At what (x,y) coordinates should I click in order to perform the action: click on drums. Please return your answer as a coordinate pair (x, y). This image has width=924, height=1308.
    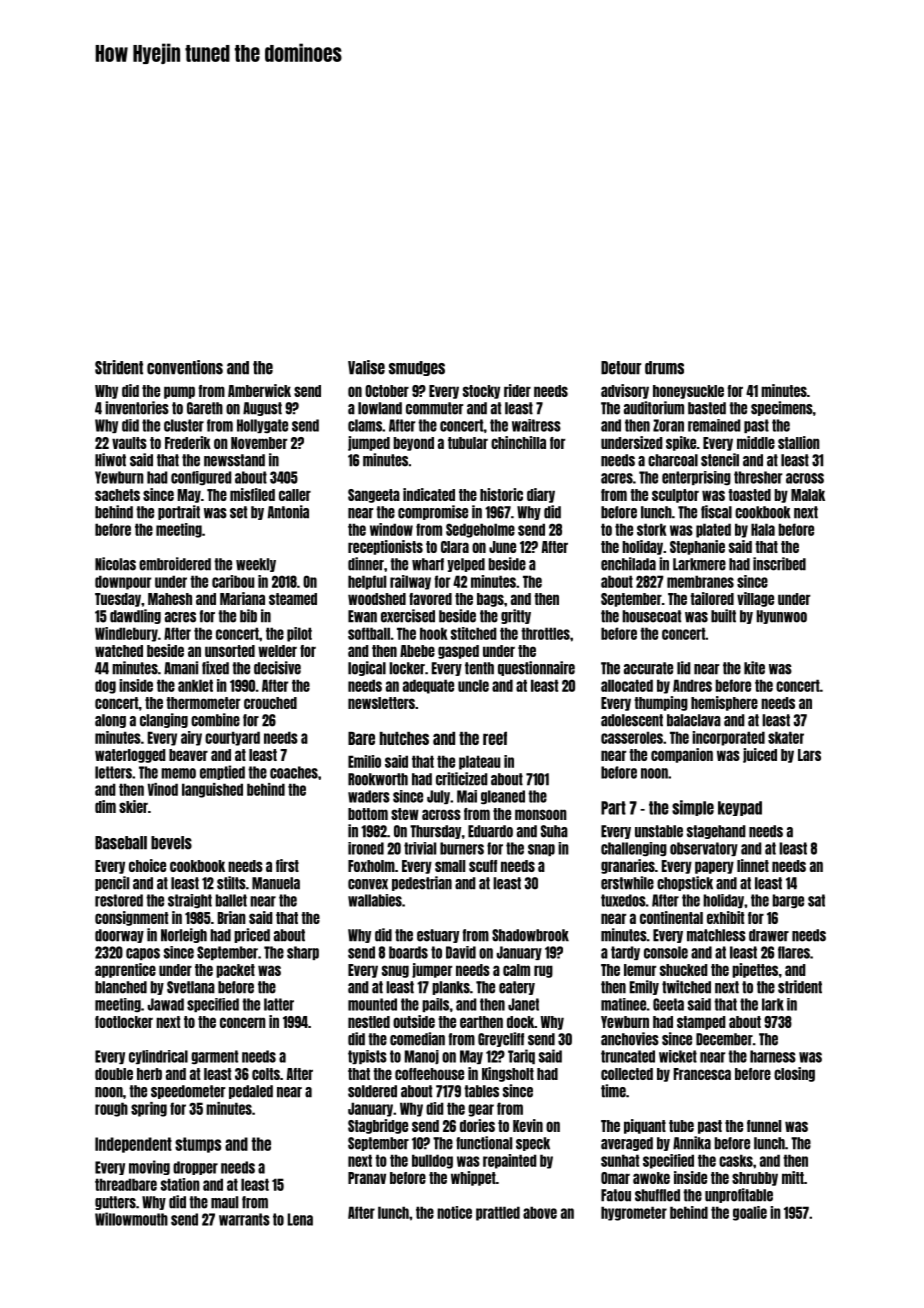
    Looking at the image, I should click on (664, 368).
